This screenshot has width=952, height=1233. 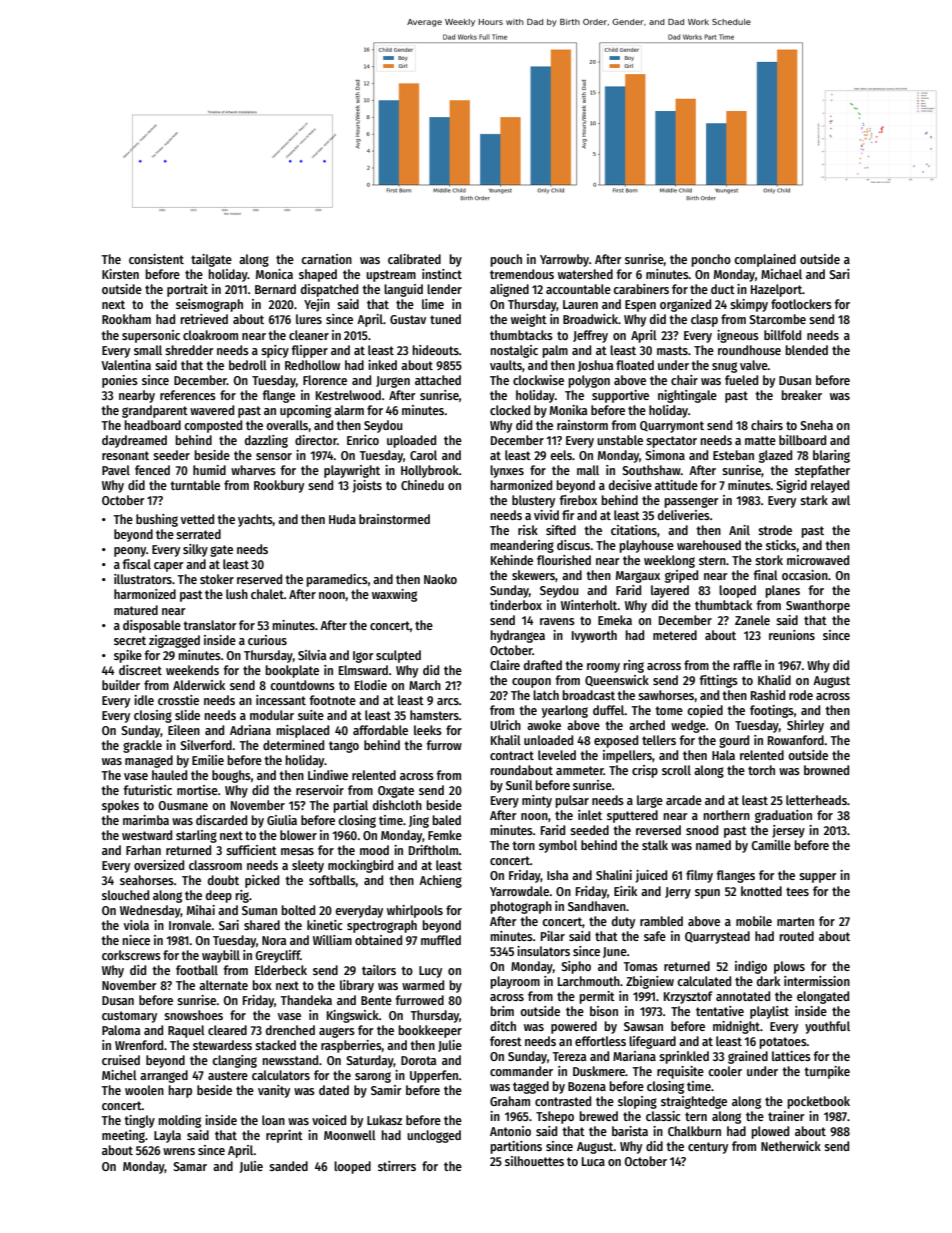 What do you see at coordinates (284, 1136) in the screenshot?
I see `reprint` at bounding box center [284, 1136].
